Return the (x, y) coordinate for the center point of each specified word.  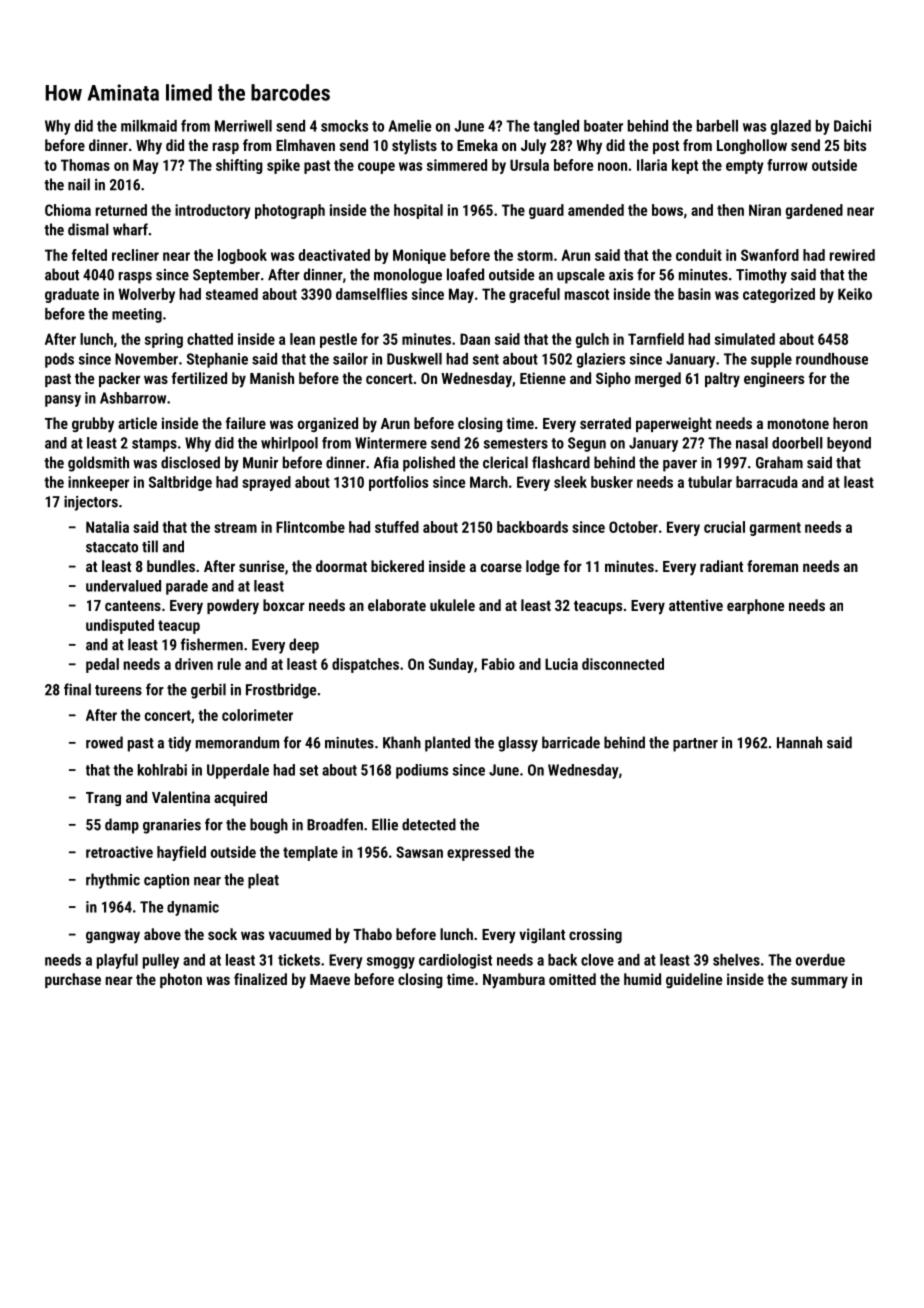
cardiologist (455, 961)
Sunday (451, 665)
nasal (752, 443)
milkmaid (149, 126)
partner (695, 745)
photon (181, 980)
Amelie (409, 126)
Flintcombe (310, 527)
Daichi (852, 126)
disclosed (190, 462)
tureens (118, 690)
